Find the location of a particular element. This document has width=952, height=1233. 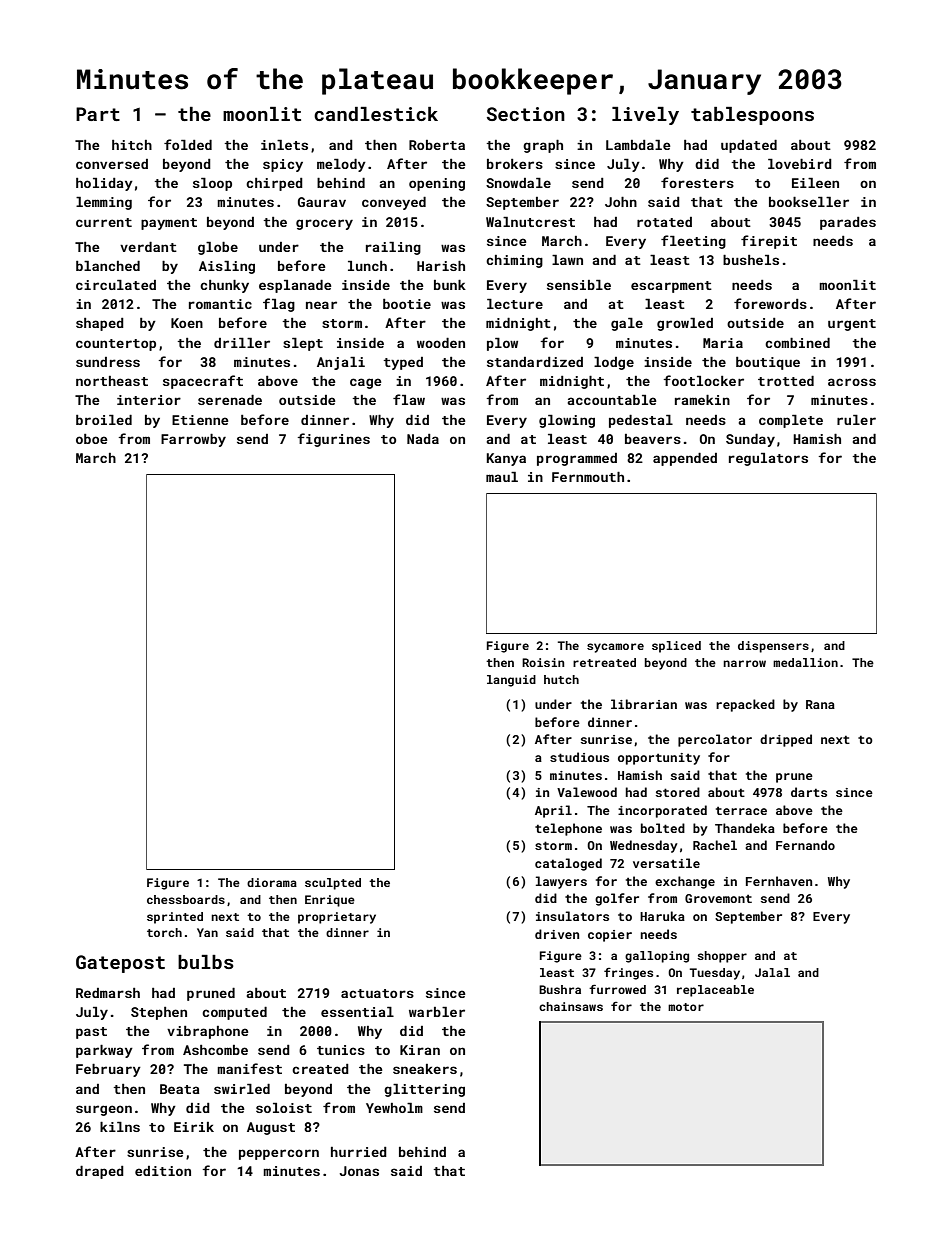

parades is located at coordinates (848, 223).
